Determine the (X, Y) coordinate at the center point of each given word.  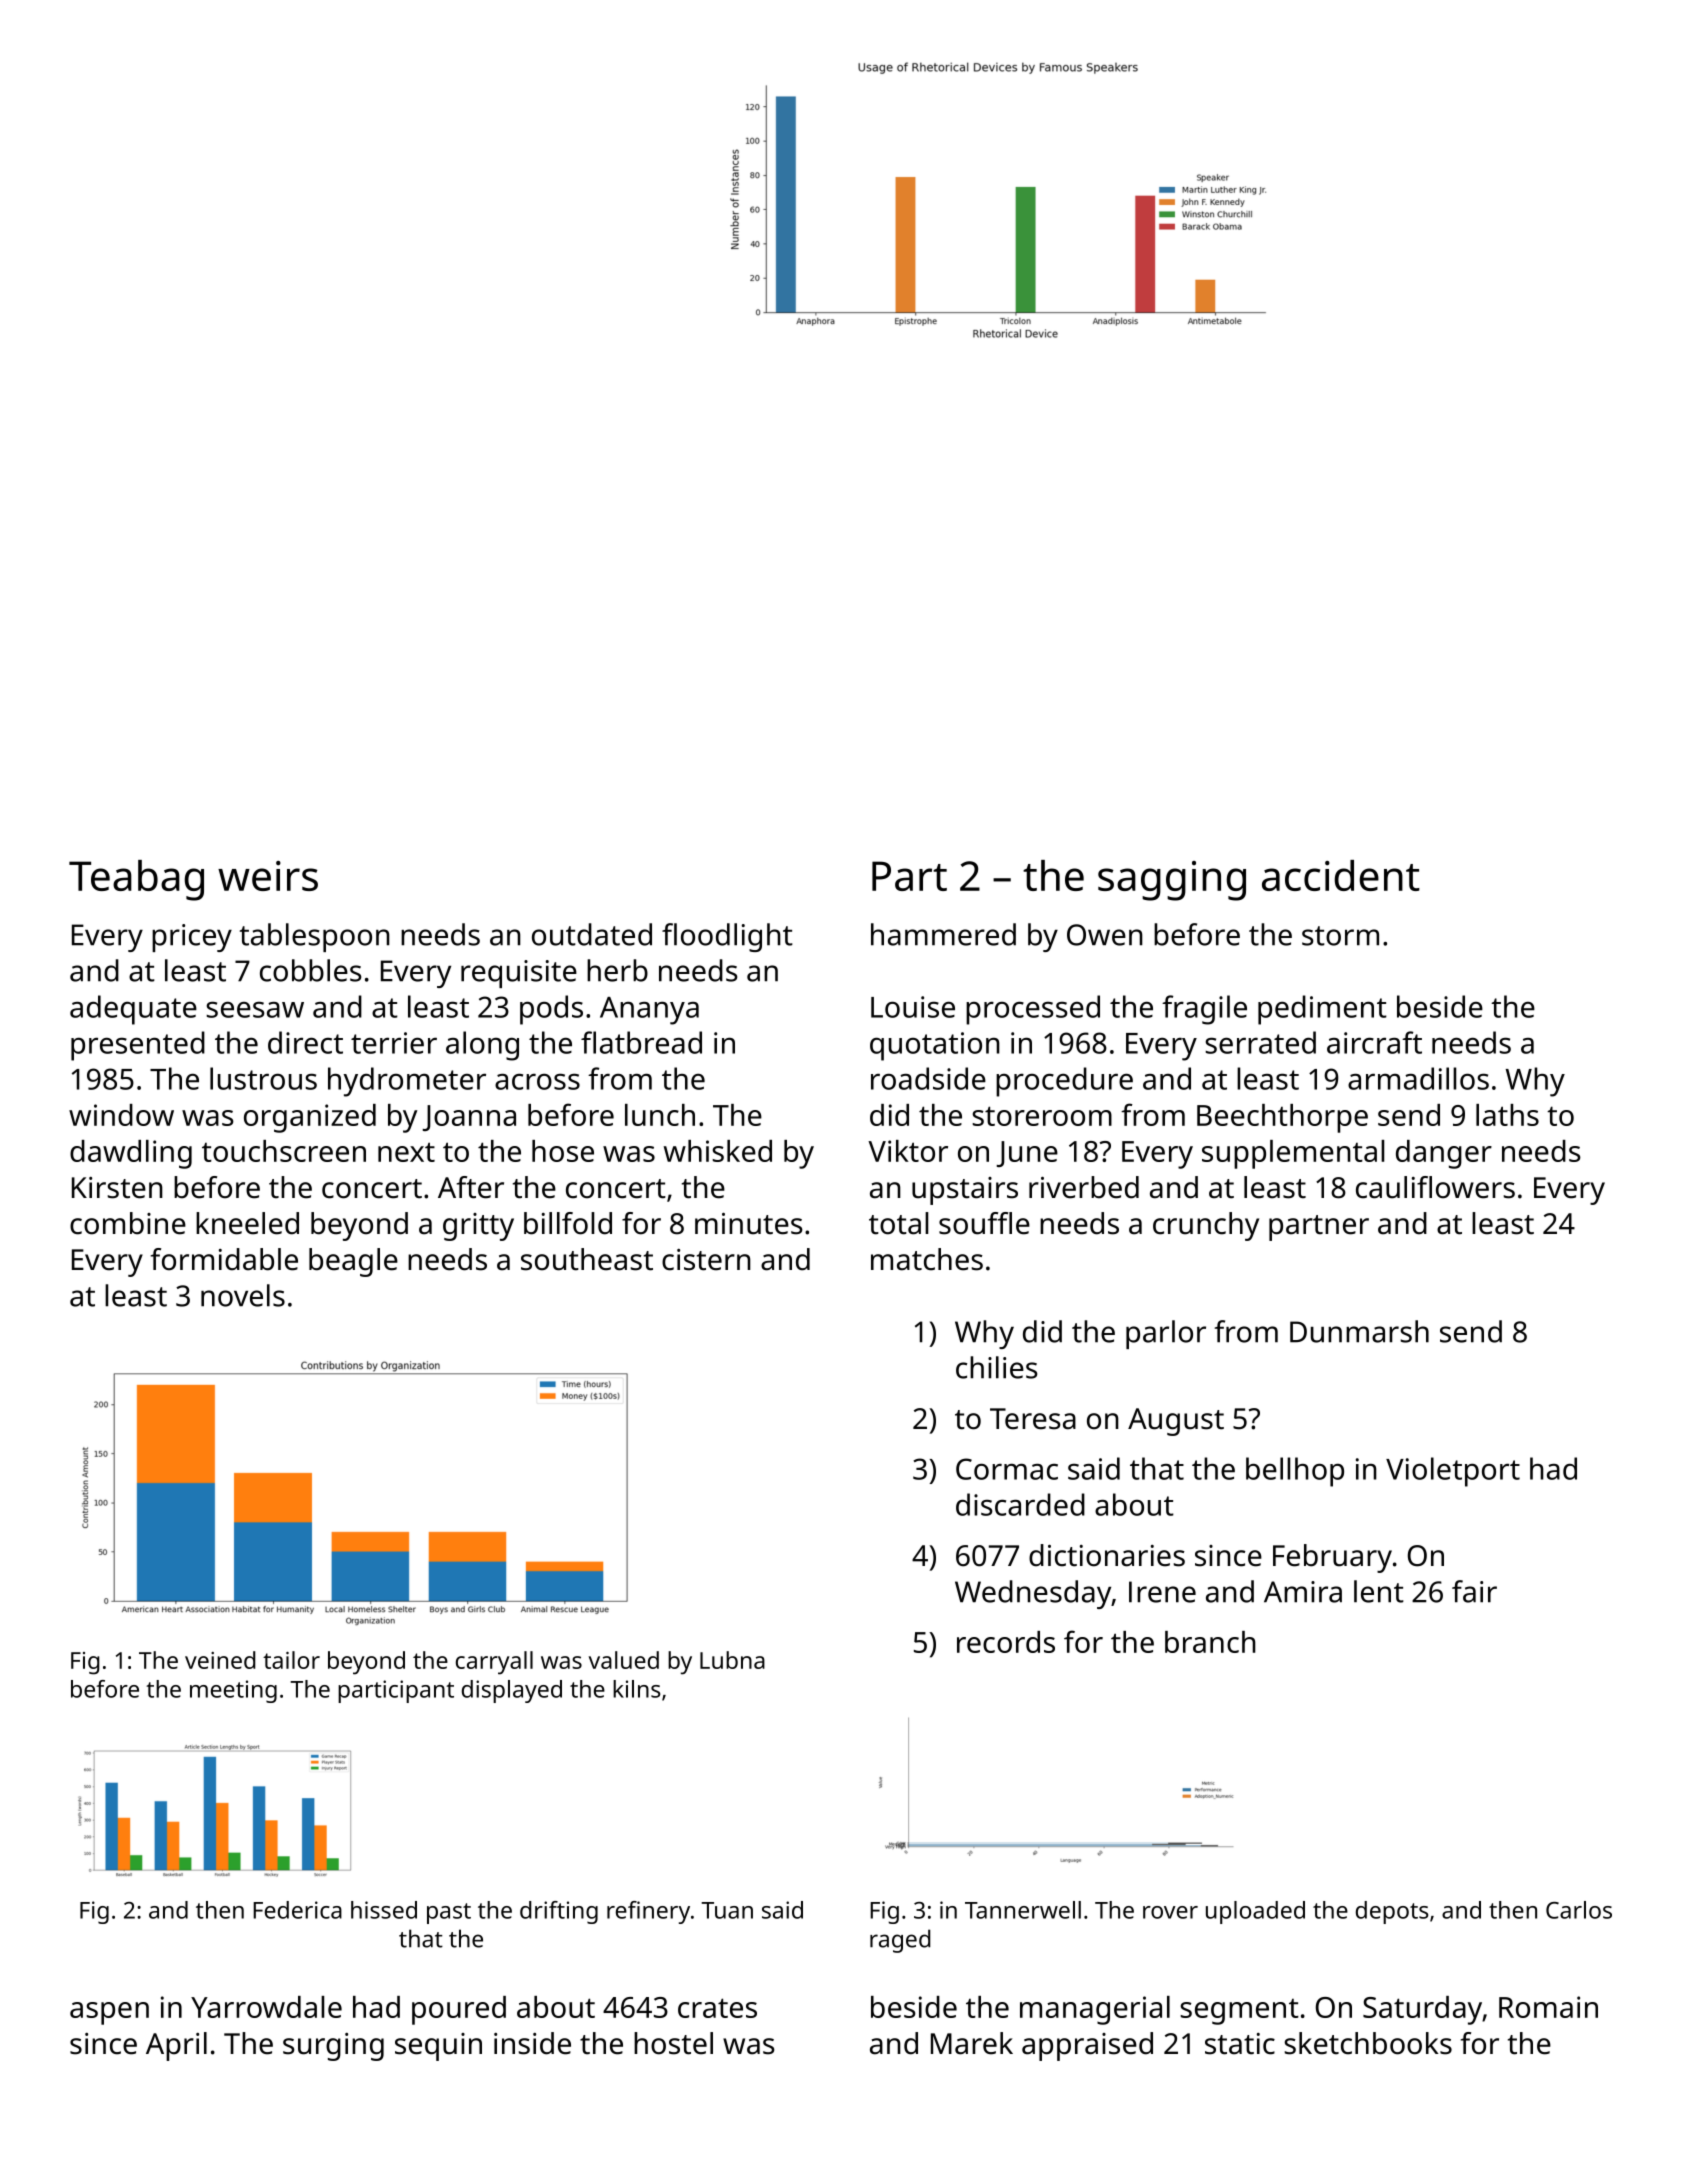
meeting (233, 1691)
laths (1507, 1115)
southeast (587, 1259)
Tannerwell (1023, 1910)
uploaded (1255, 1912)
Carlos (1579, 1910)
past (449, 1913)
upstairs (965, 1191)
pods (551, 1010)
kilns (636, 1689)
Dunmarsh (1359, 1331)
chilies (996, 1367)
